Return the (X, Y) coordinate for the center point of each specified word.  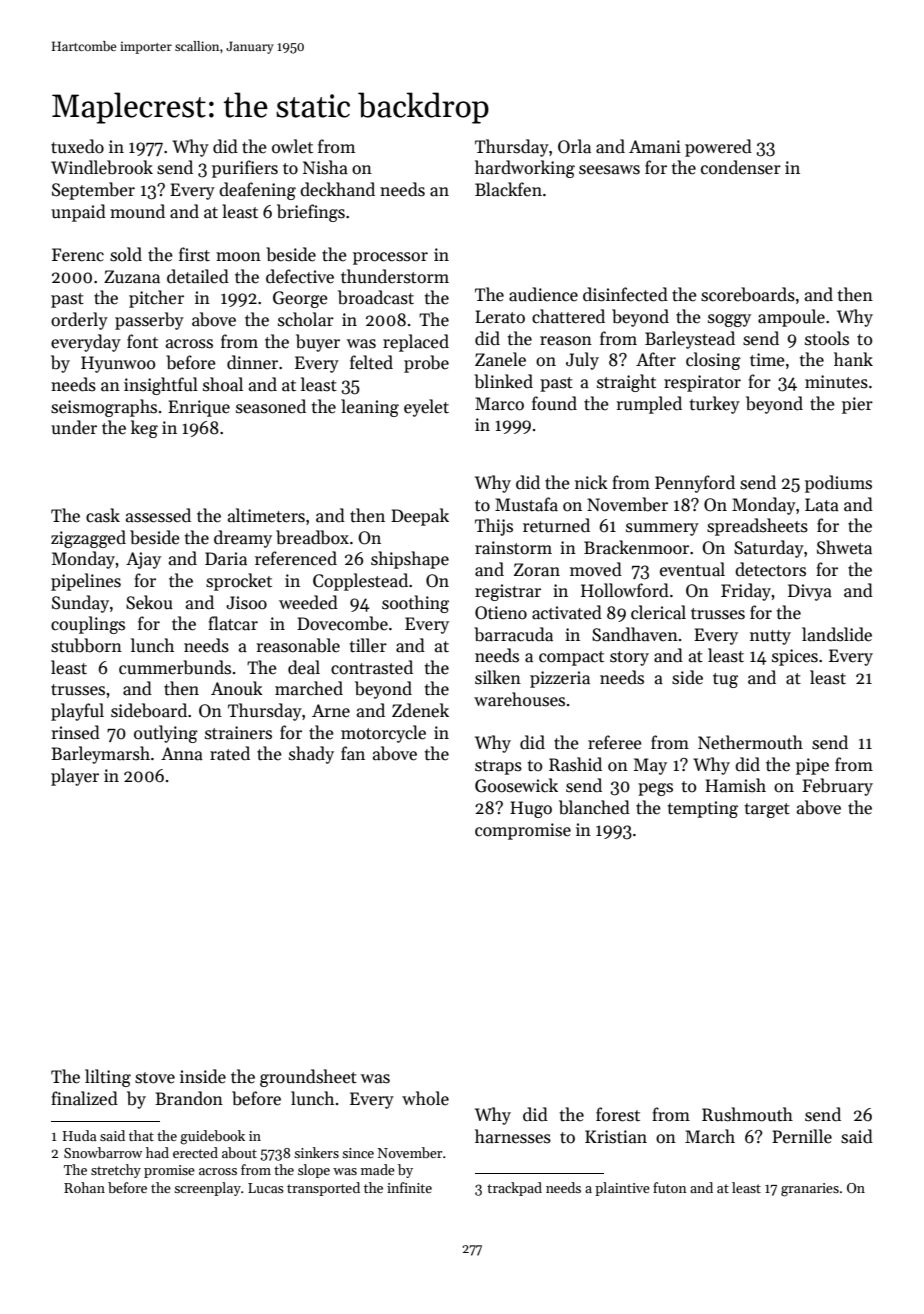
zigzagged (88, 539)
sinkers (316, 1152)
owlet (292, 146)
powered (718, 148)
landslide (837, 634)
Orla (574, 146)
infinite (409, 1187)
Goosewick (516, 785)
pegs (655, 789)
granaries (810, 1190)
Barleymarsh (100, 755)
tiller (368, 645)
